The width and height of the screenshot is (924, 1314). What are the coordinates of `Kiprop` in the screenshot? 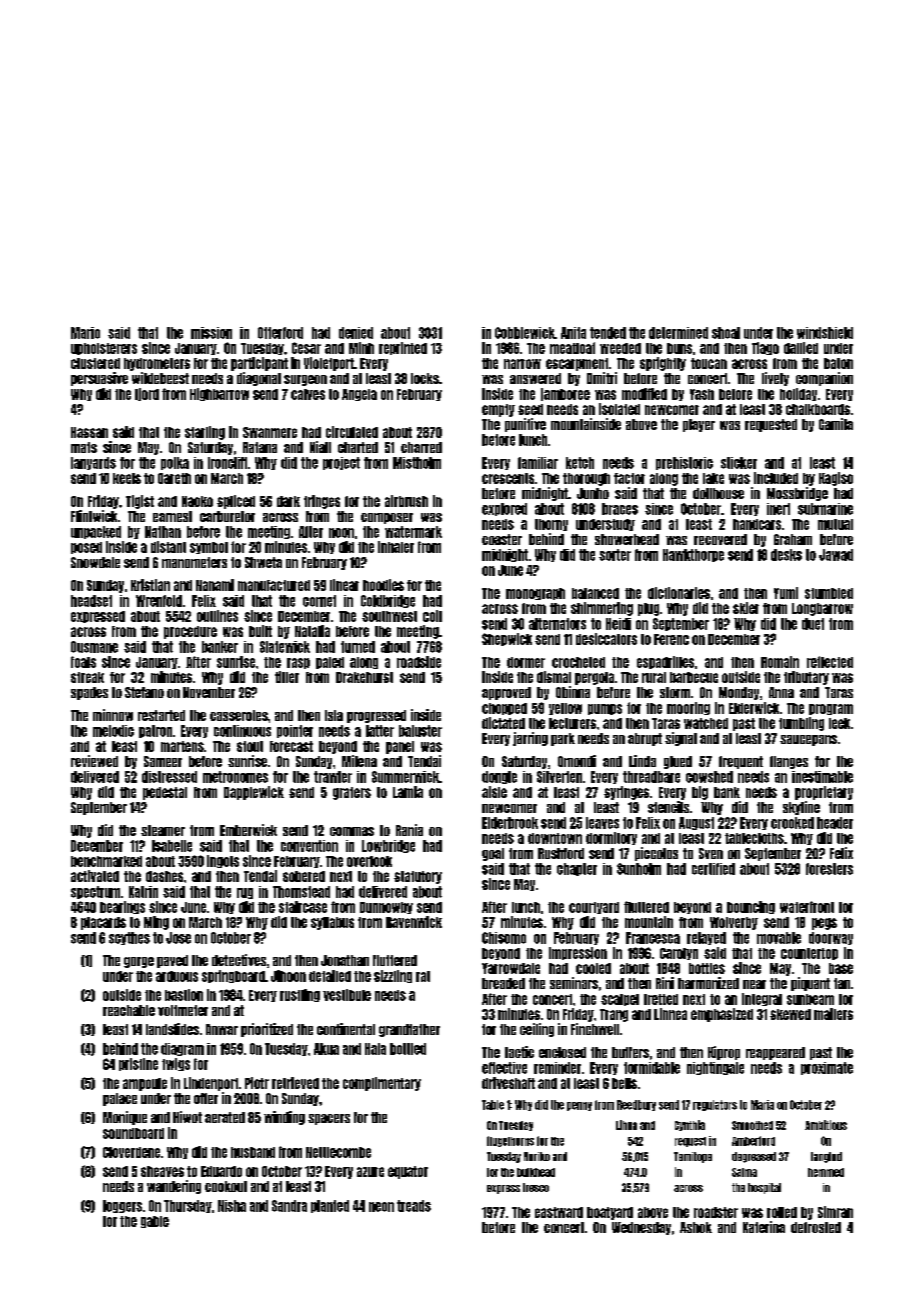 It's located at (724, 1053).
